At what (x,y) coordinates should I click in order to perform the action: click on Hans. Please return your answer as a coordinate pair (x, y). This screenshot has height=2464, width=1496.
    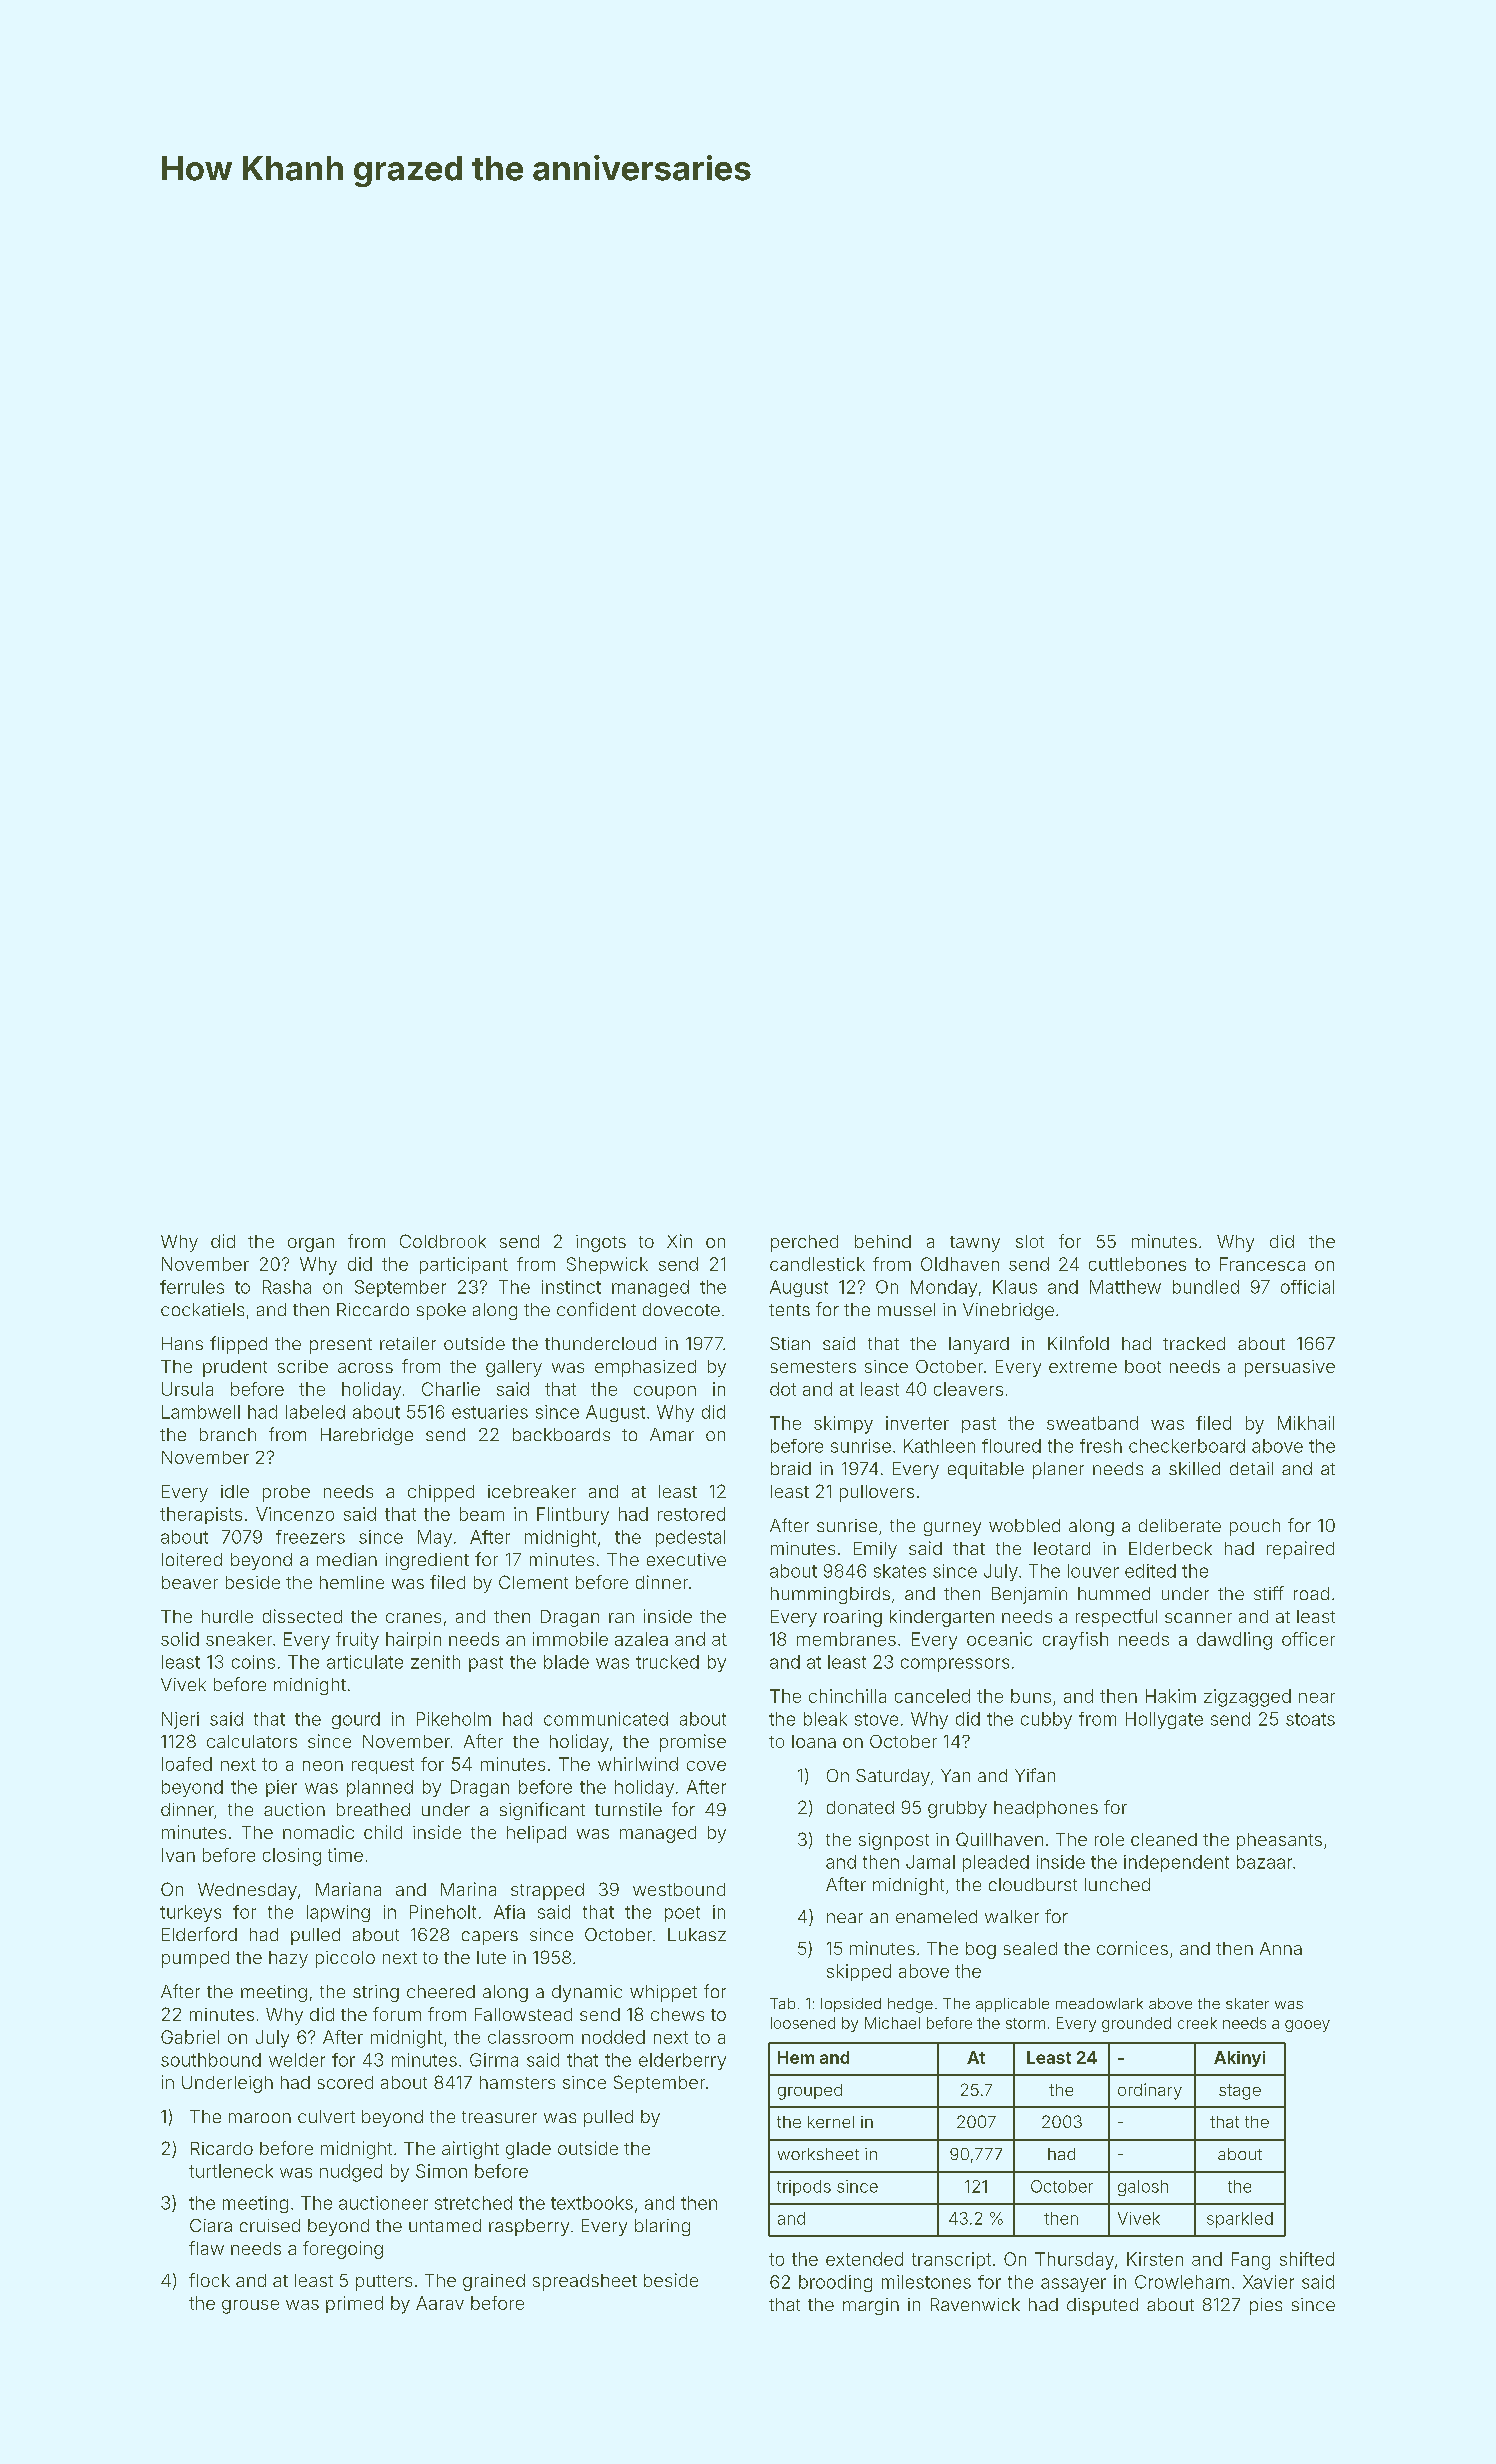
    Looking at the image, I should click on (182, 1343).
